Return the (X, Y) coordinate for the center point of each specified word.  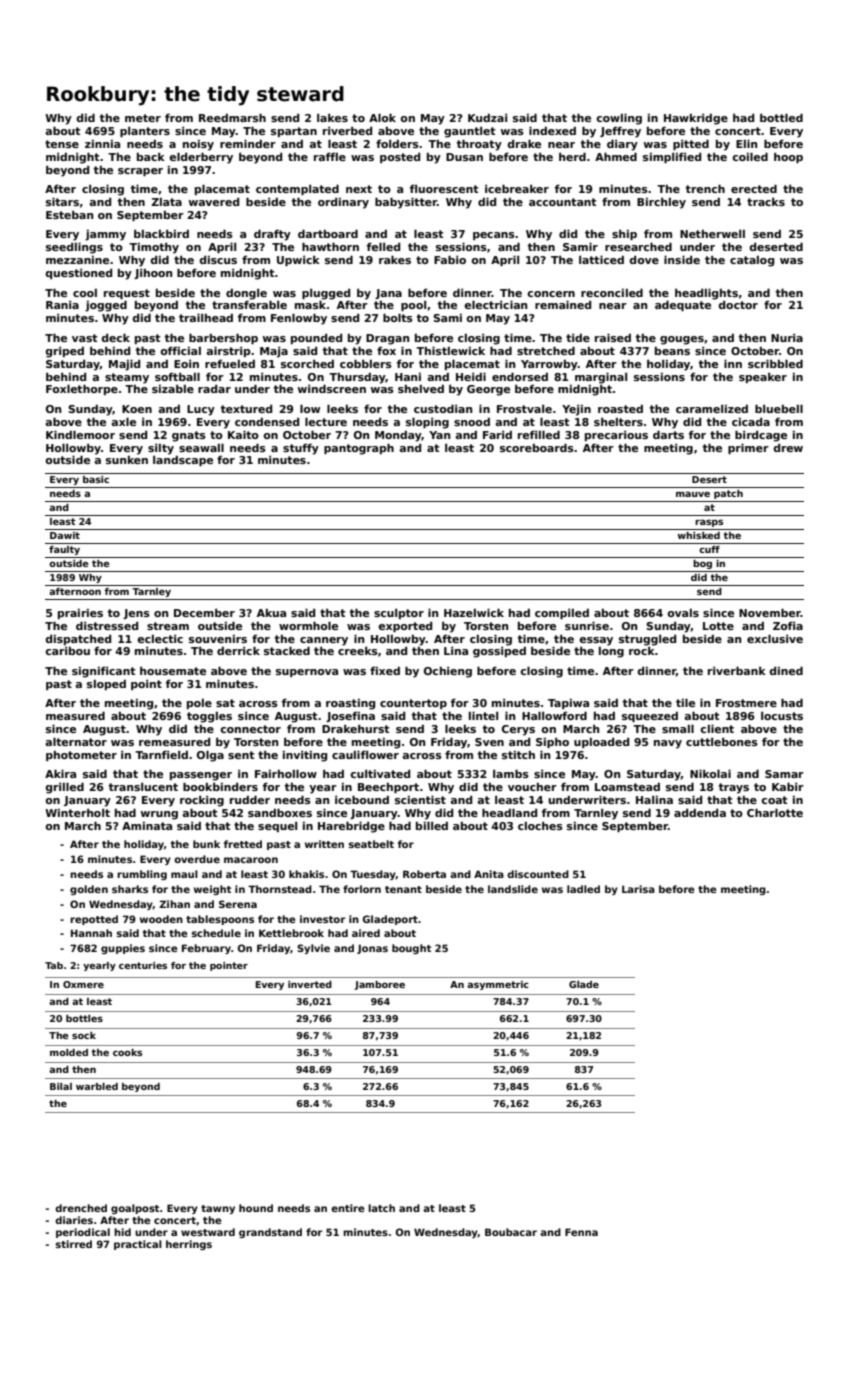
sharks (130, 889)
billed (432, 825)
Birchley (661, 203)
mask (310, 304)
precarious (616, 436)
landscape (183, 461)
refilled (539, 434)
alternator (76, 741)
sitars (62, 201)
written (324, 844)
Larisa (638, 889)
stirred (74, 1244)
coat (775, 800)
